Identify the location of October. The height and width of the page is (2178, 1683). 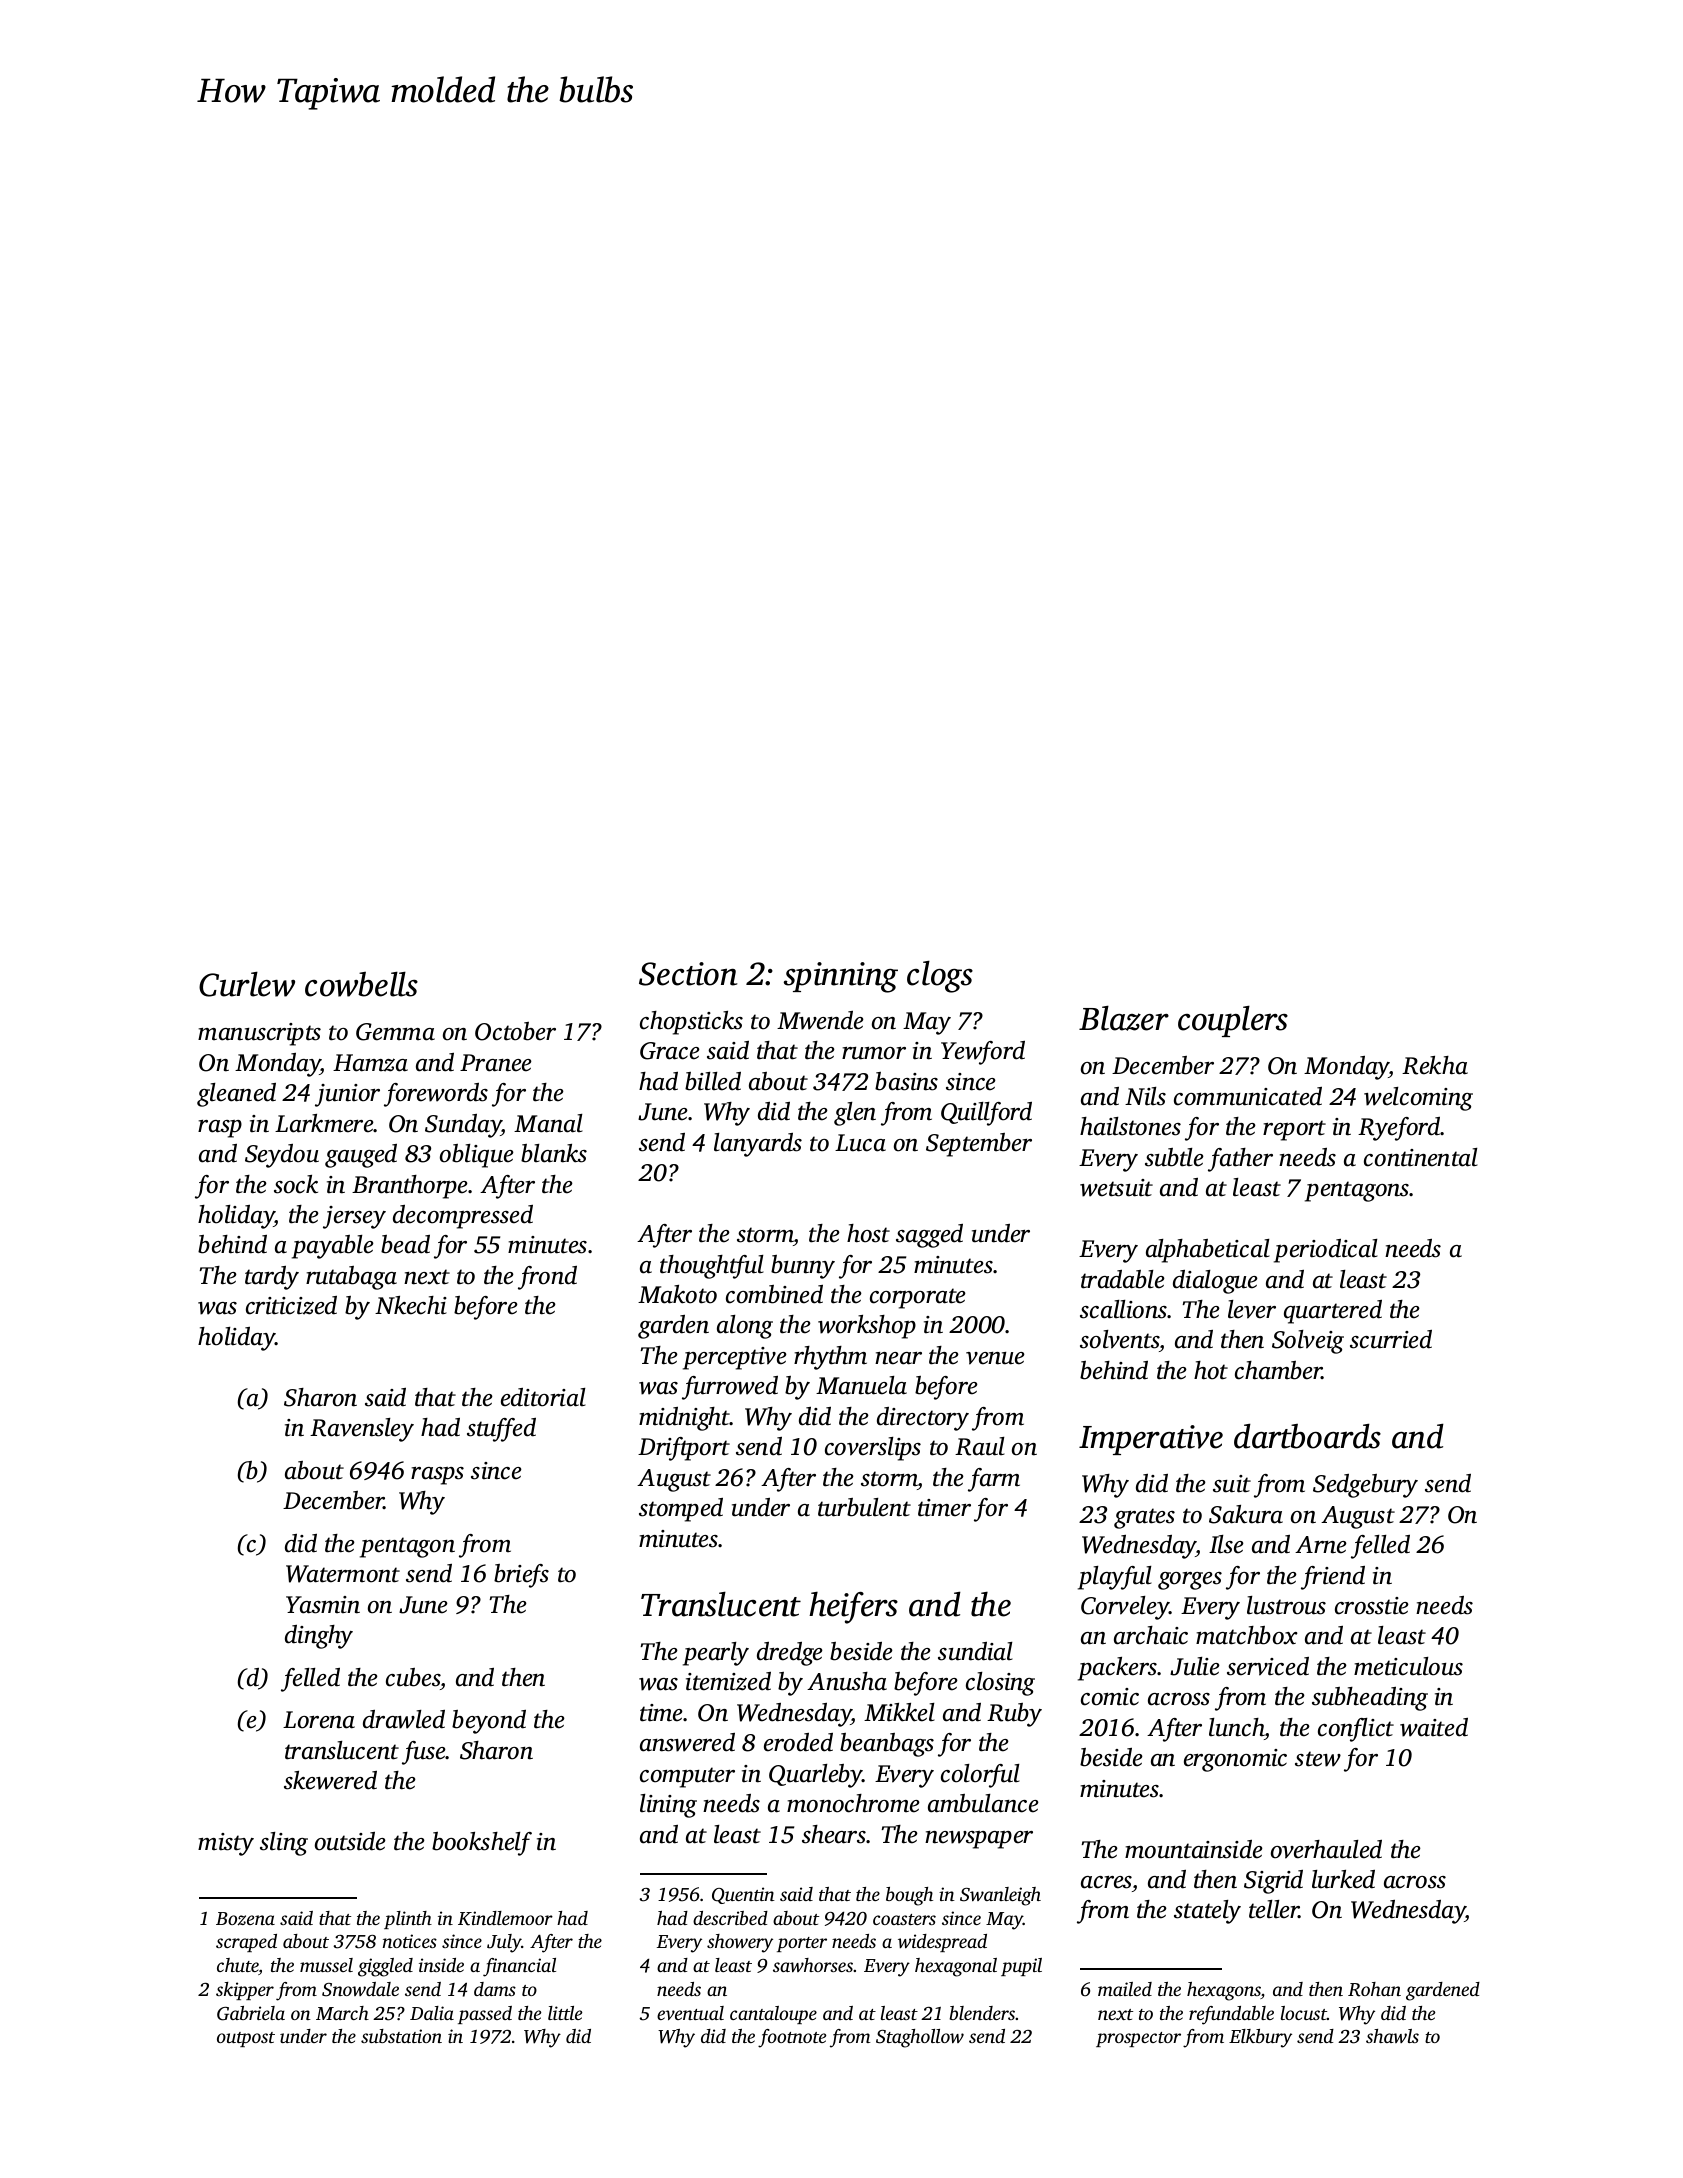
(515, 1031).
